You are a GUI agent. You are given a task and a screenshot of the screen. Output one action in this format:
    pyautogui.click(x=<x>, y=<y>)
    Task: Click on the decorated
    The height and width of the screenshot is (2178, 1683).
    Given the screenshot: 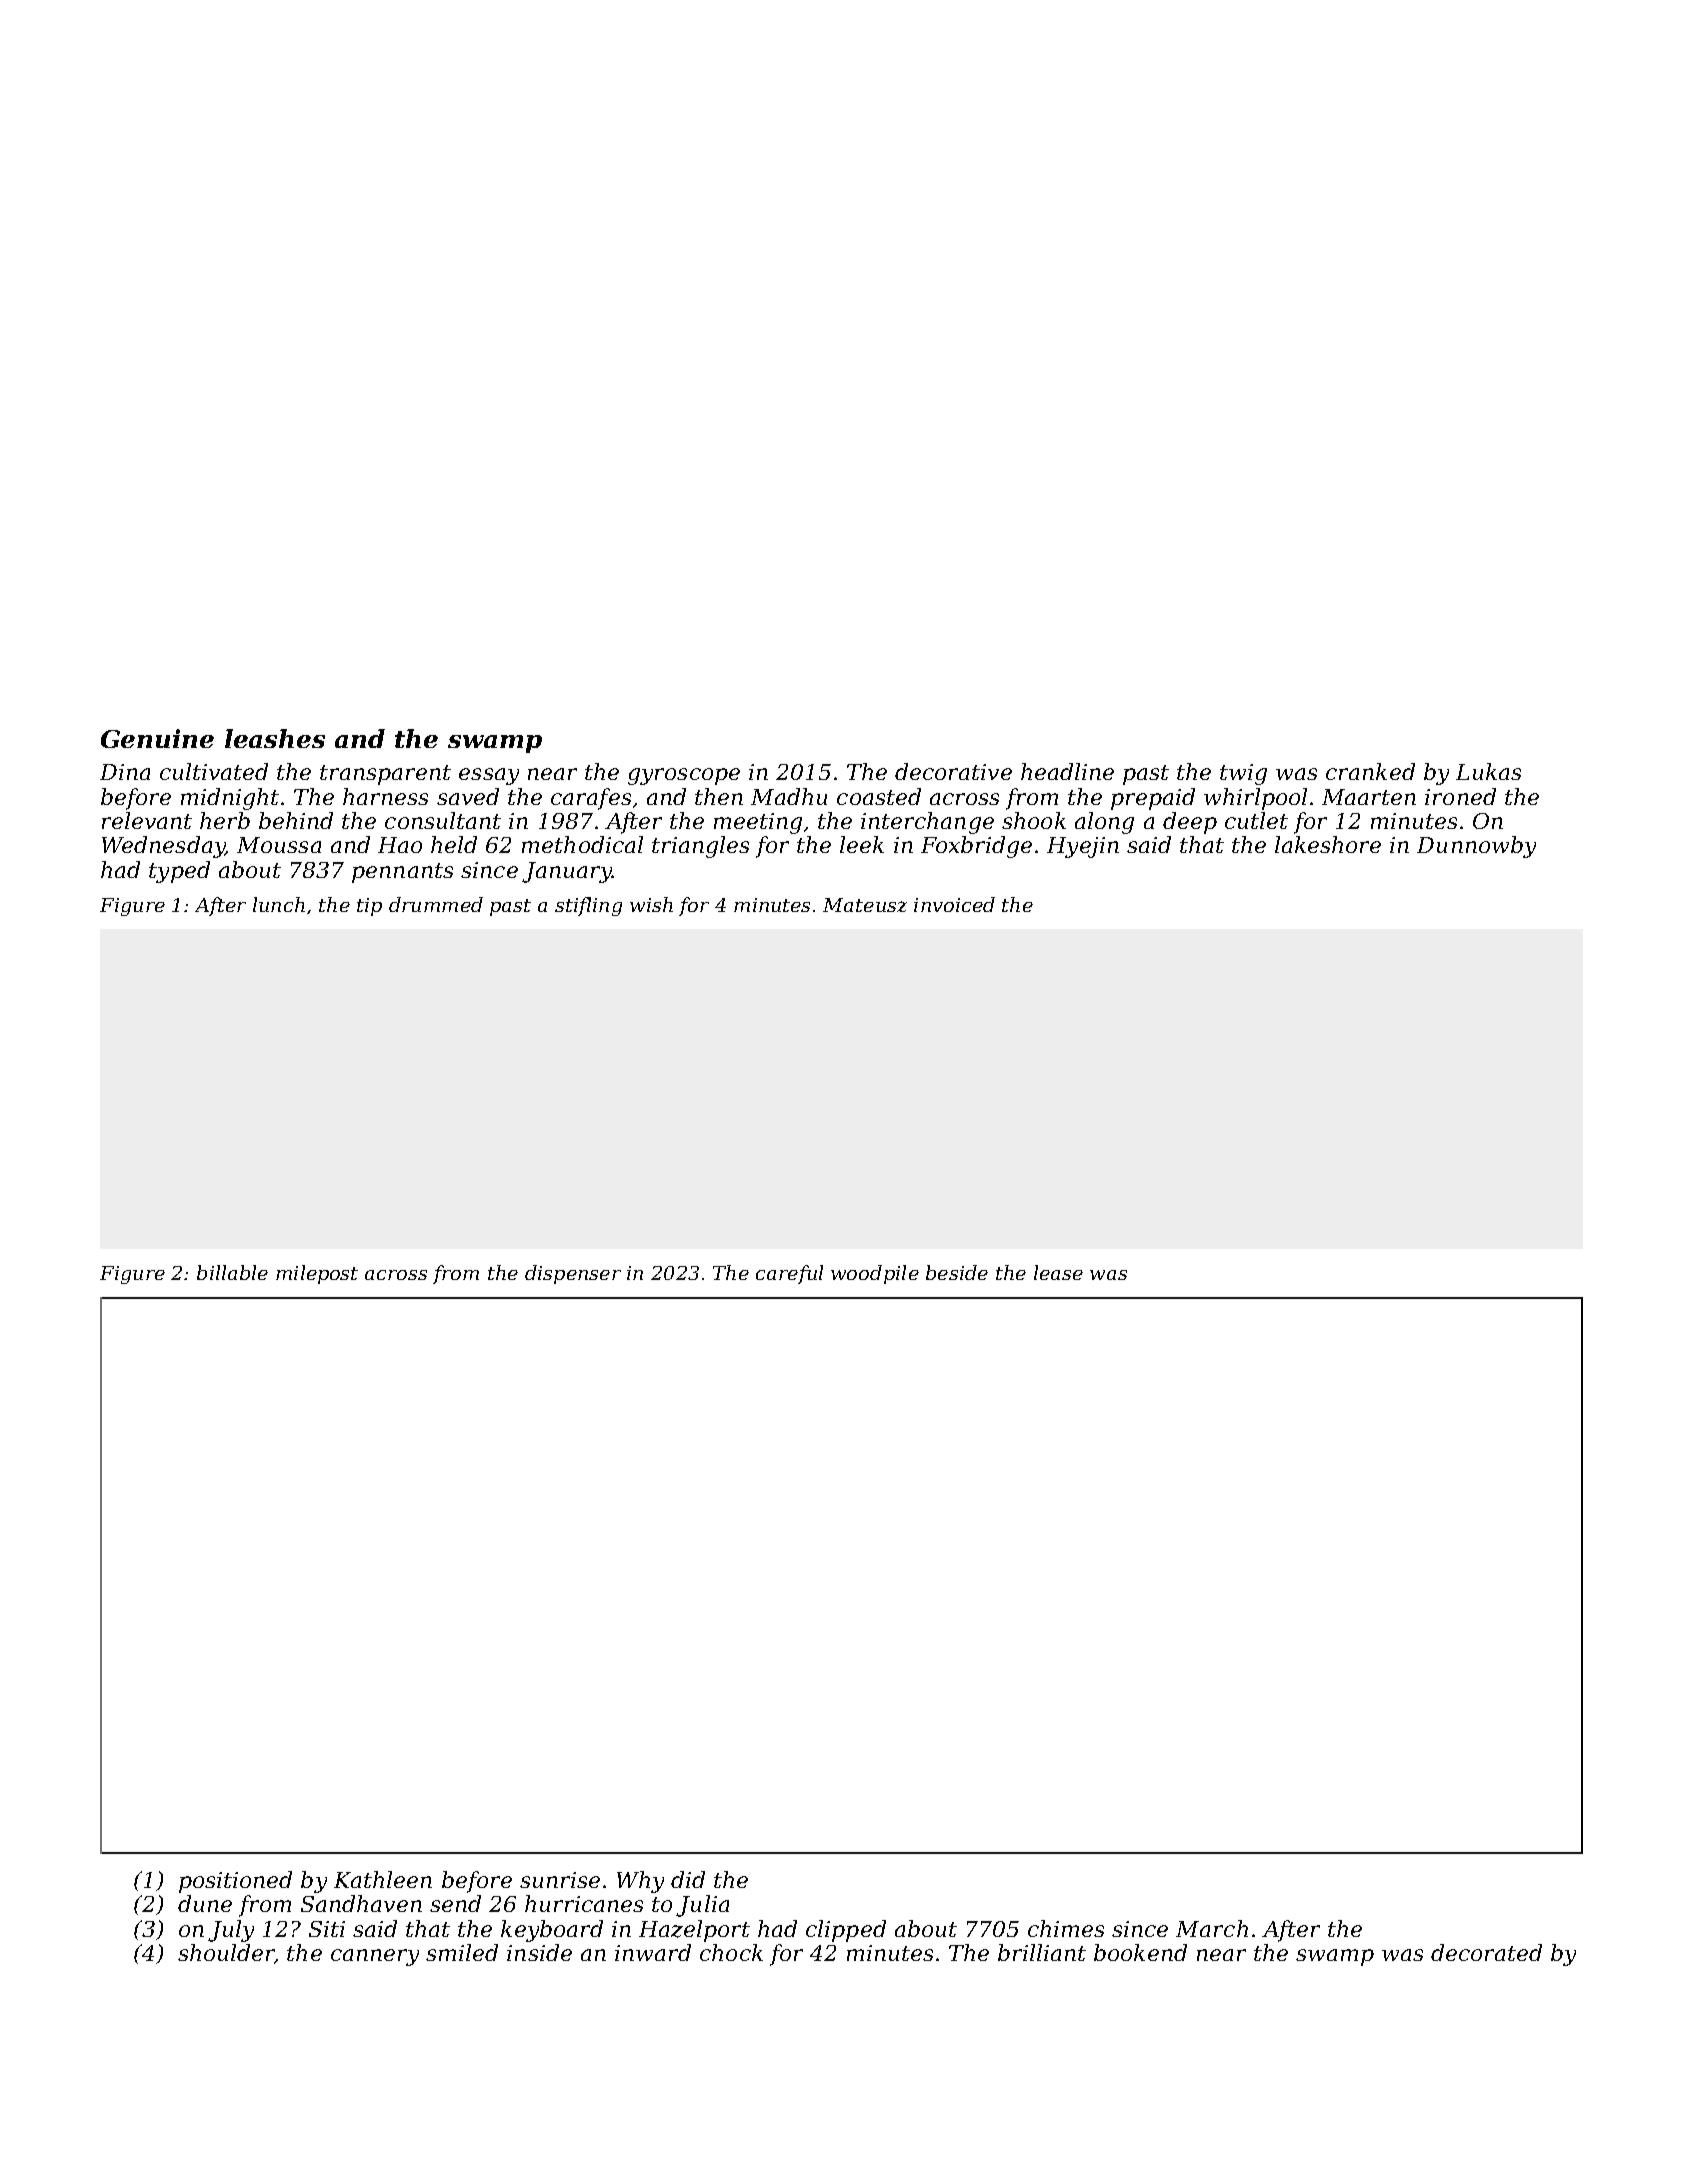 What is the action you would take?
    pyautogui.click(x=1486, y=1952)
